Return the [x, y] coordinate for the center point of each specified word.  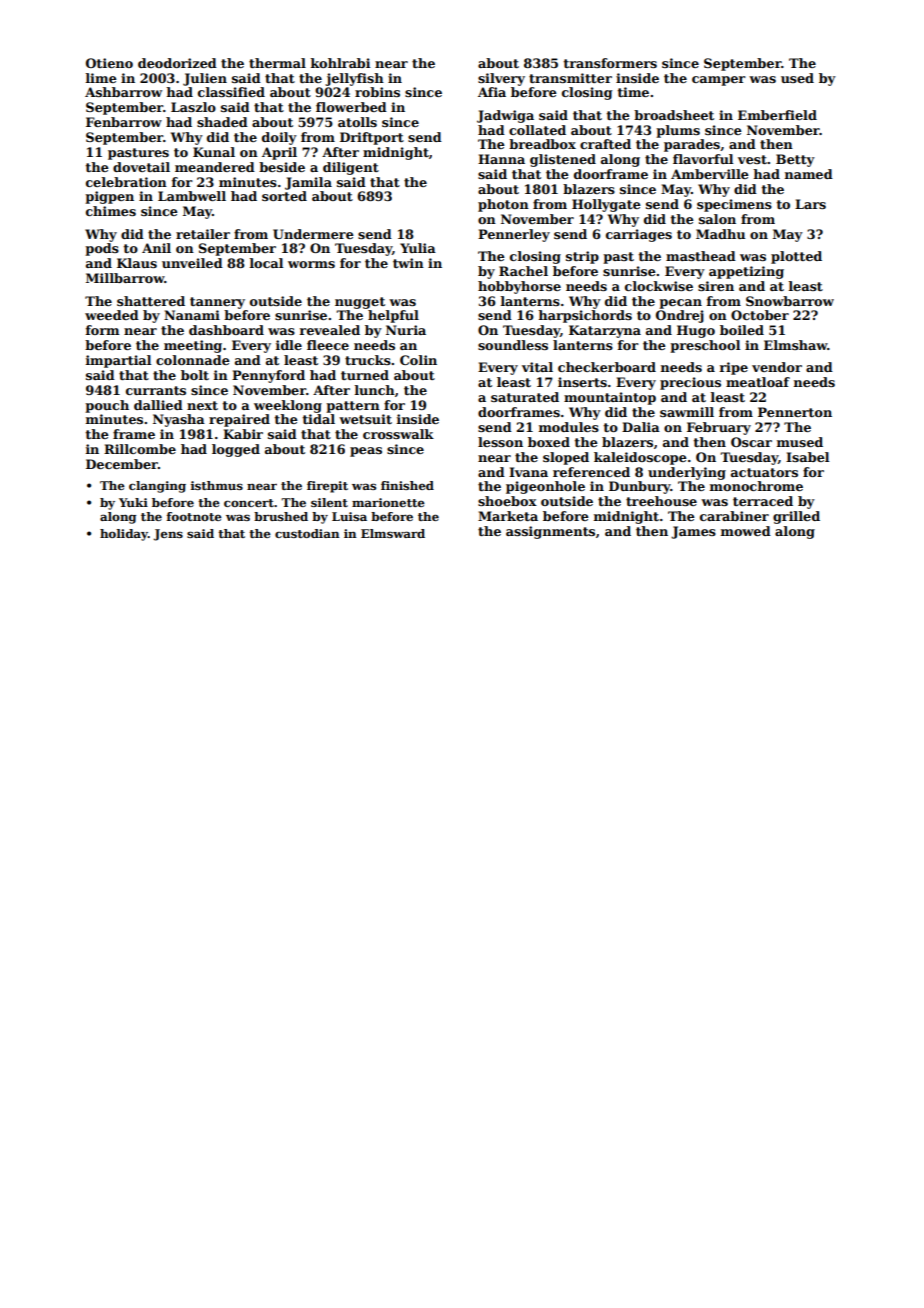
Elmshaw [796, 345]
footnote [194, 516]
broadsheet [674, 115]
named [809, 174]
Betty [795, 160]
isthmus [217, 485]
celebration [126, 182]
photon [503, 205]
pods [102, 249]
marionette [388, 502]
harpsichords [585, 316]
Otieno [109, 63]
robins [377, 92]
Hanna [501, 159]
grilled [796, 517]
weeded [112, 315]
